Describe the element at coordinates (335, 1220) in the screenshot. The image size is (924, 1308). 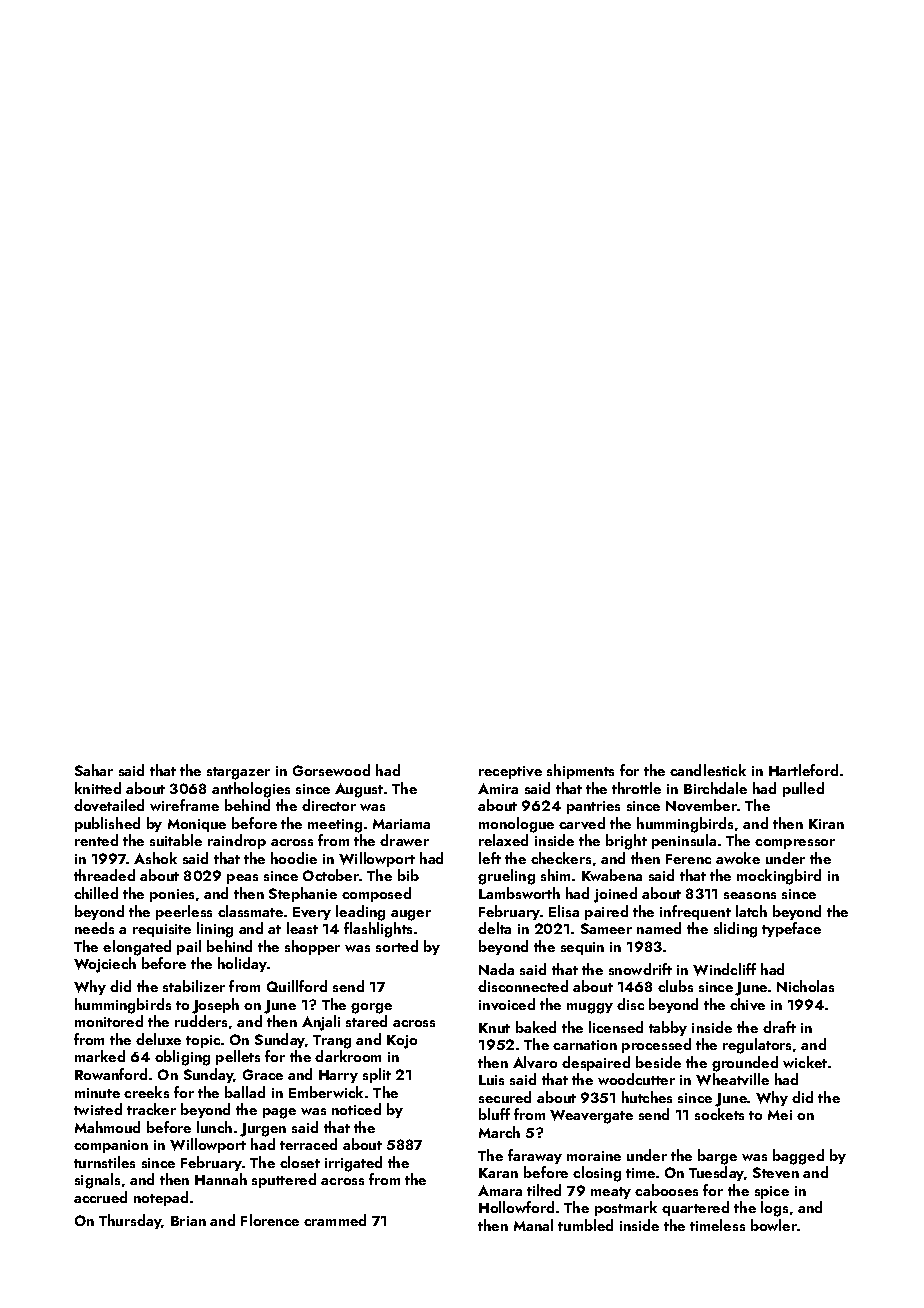
I see `crammed` at that location.
